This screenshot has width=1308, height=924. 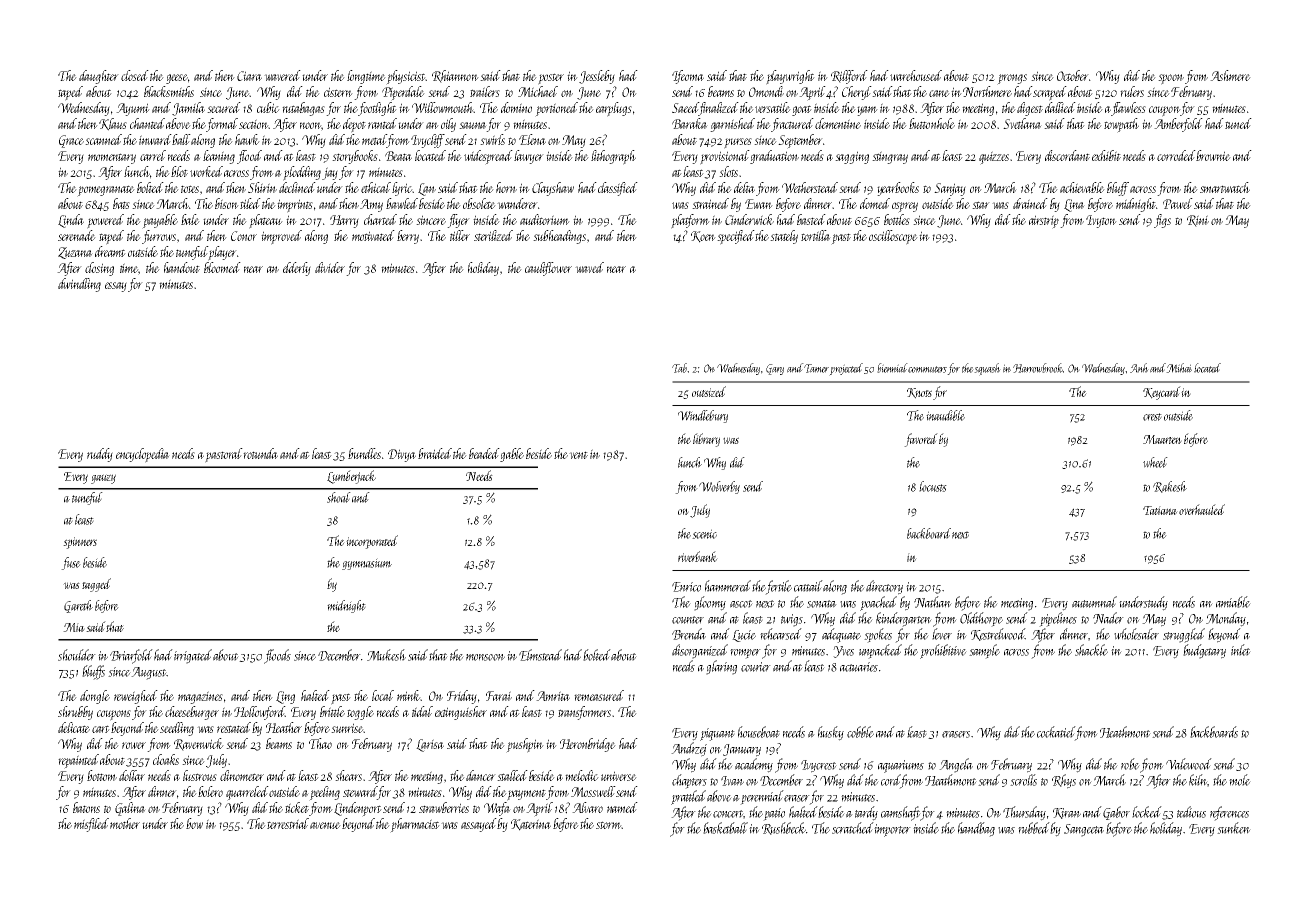 I want to click on bloomed, so click(x=222, y=267).
